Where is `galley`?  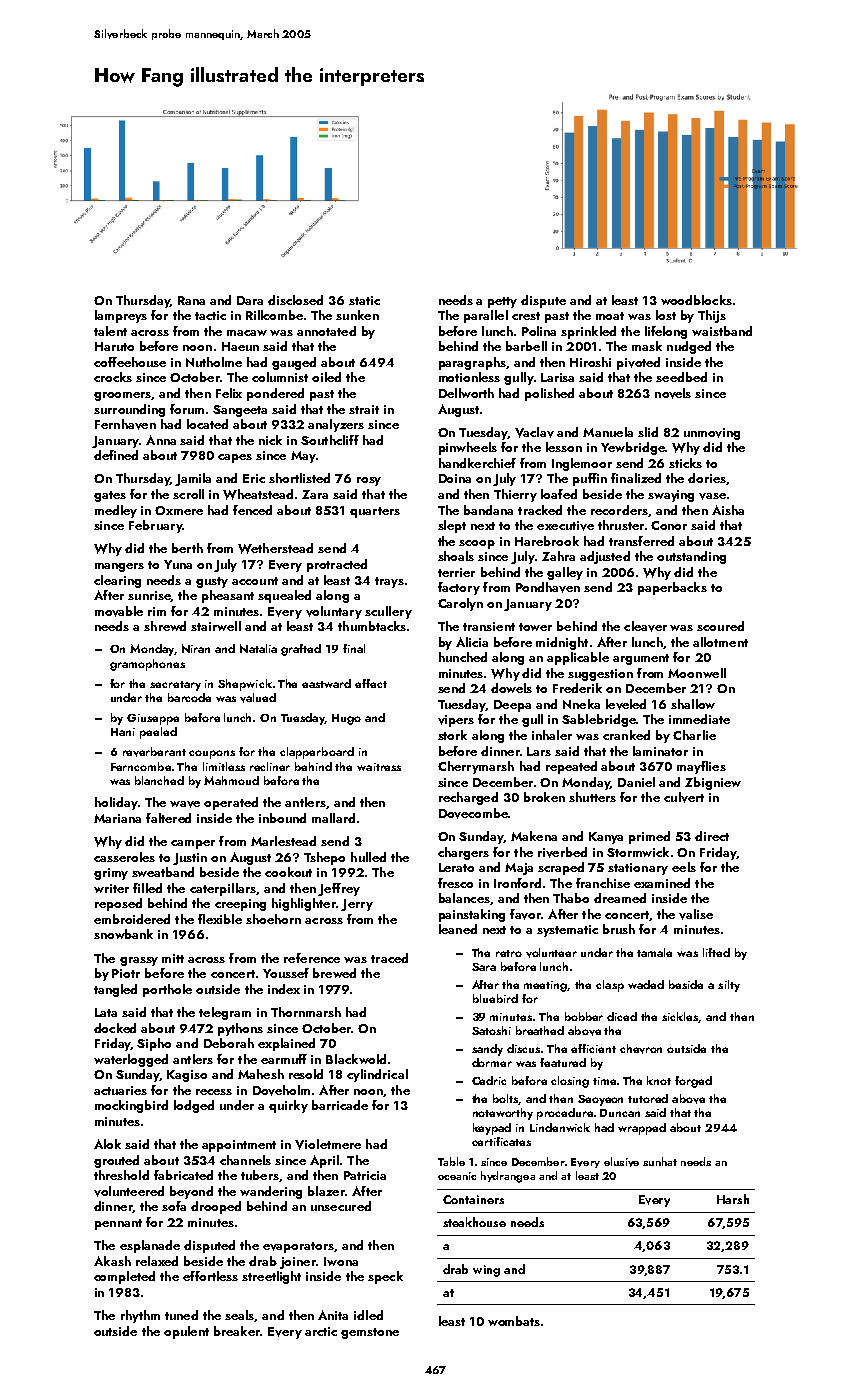 galley is located at coordinates (565, 573).
